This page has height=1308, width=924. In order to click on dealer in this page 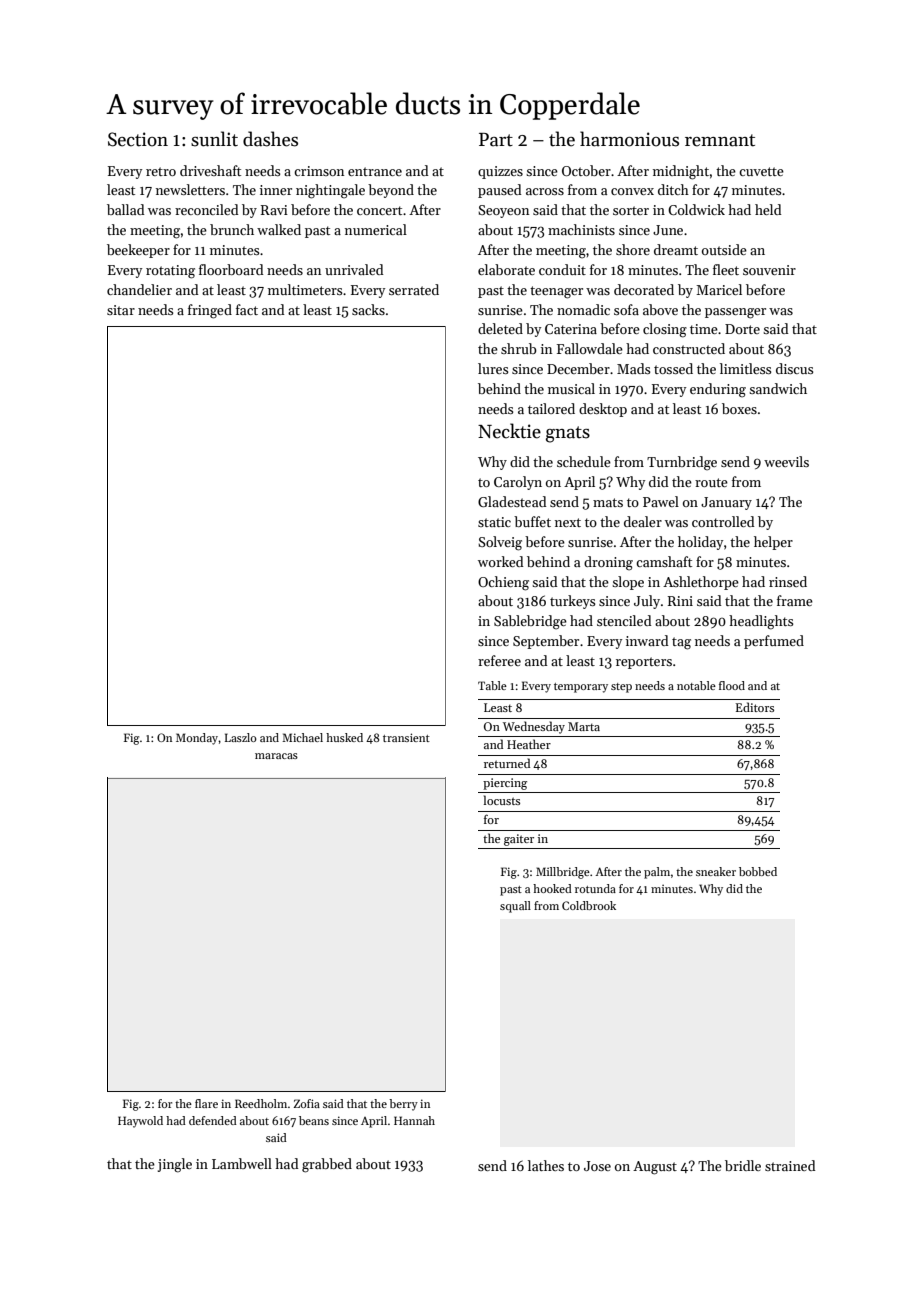, I will do `click(643, 521)`.
